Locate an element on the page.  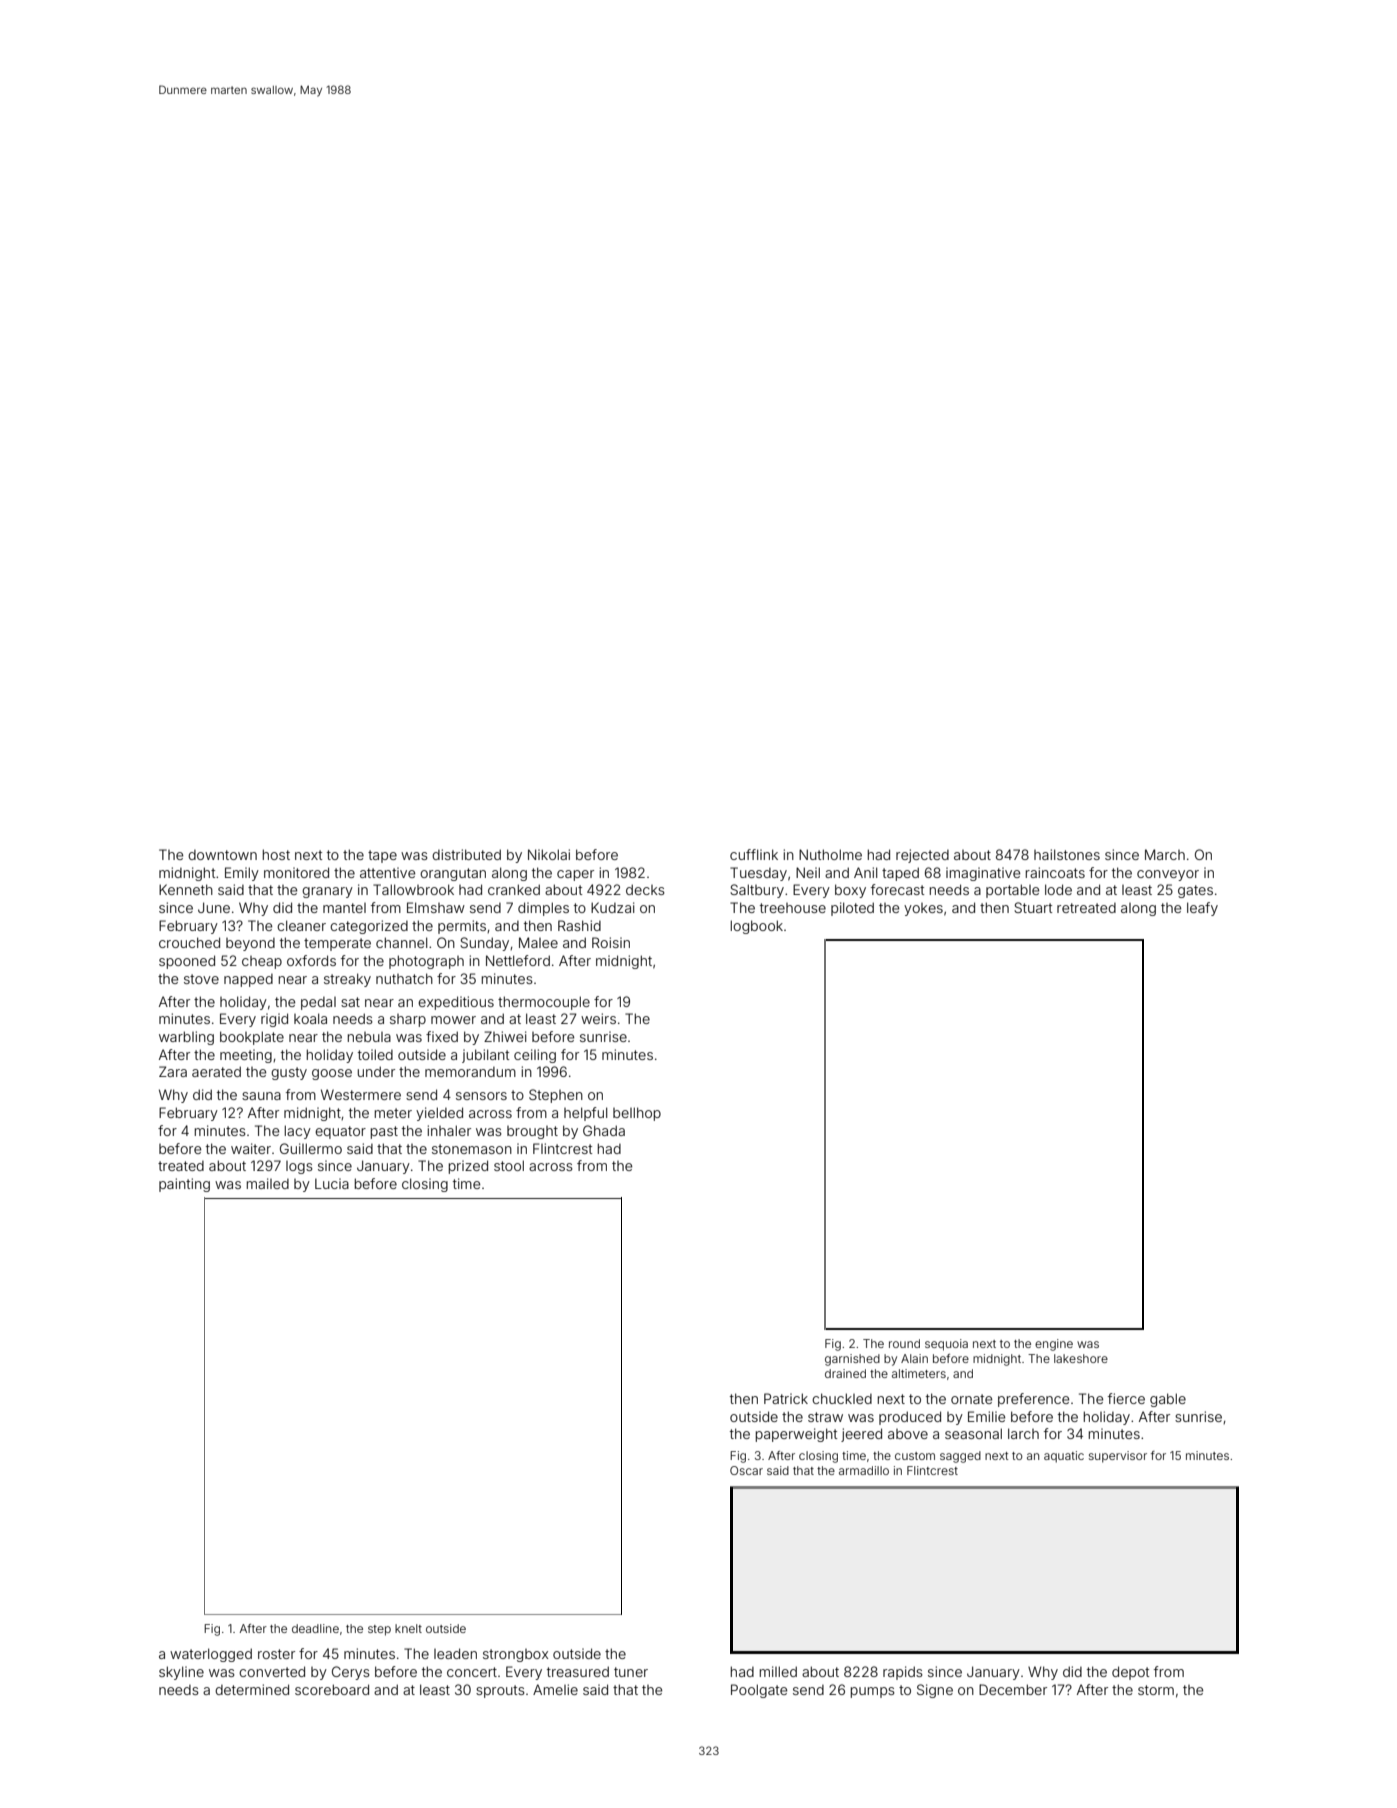
stool is located at coordinates (509, 1165).
